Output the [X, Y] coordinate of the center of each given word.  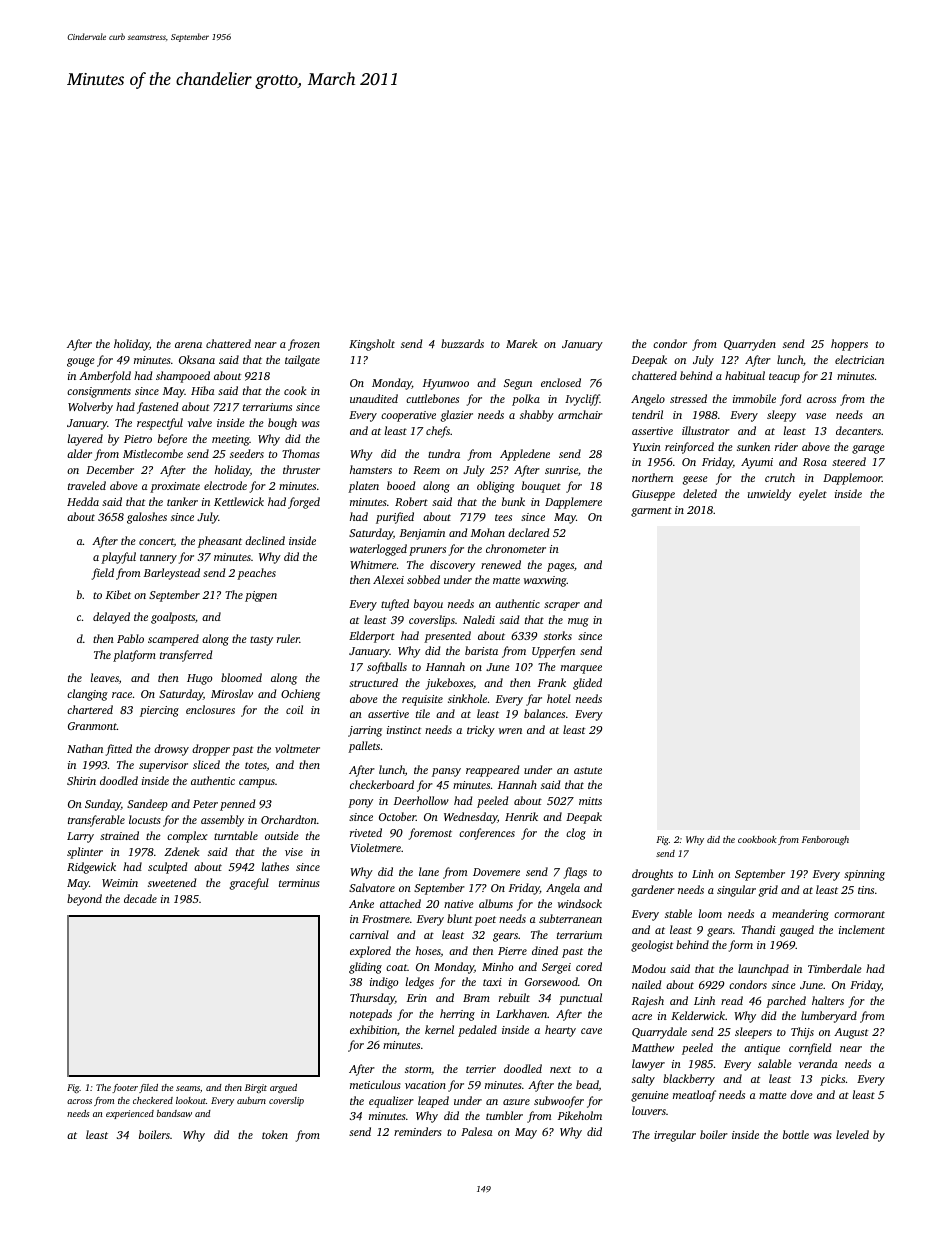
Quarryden [750, 345]
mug [578, 622]
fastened [157, 408]
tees [503, 517]
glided [587, 684]
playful [118, 558]
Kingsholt [372, 345]
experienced [130, 1114]
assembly [222, 821]
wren [510, 731]
